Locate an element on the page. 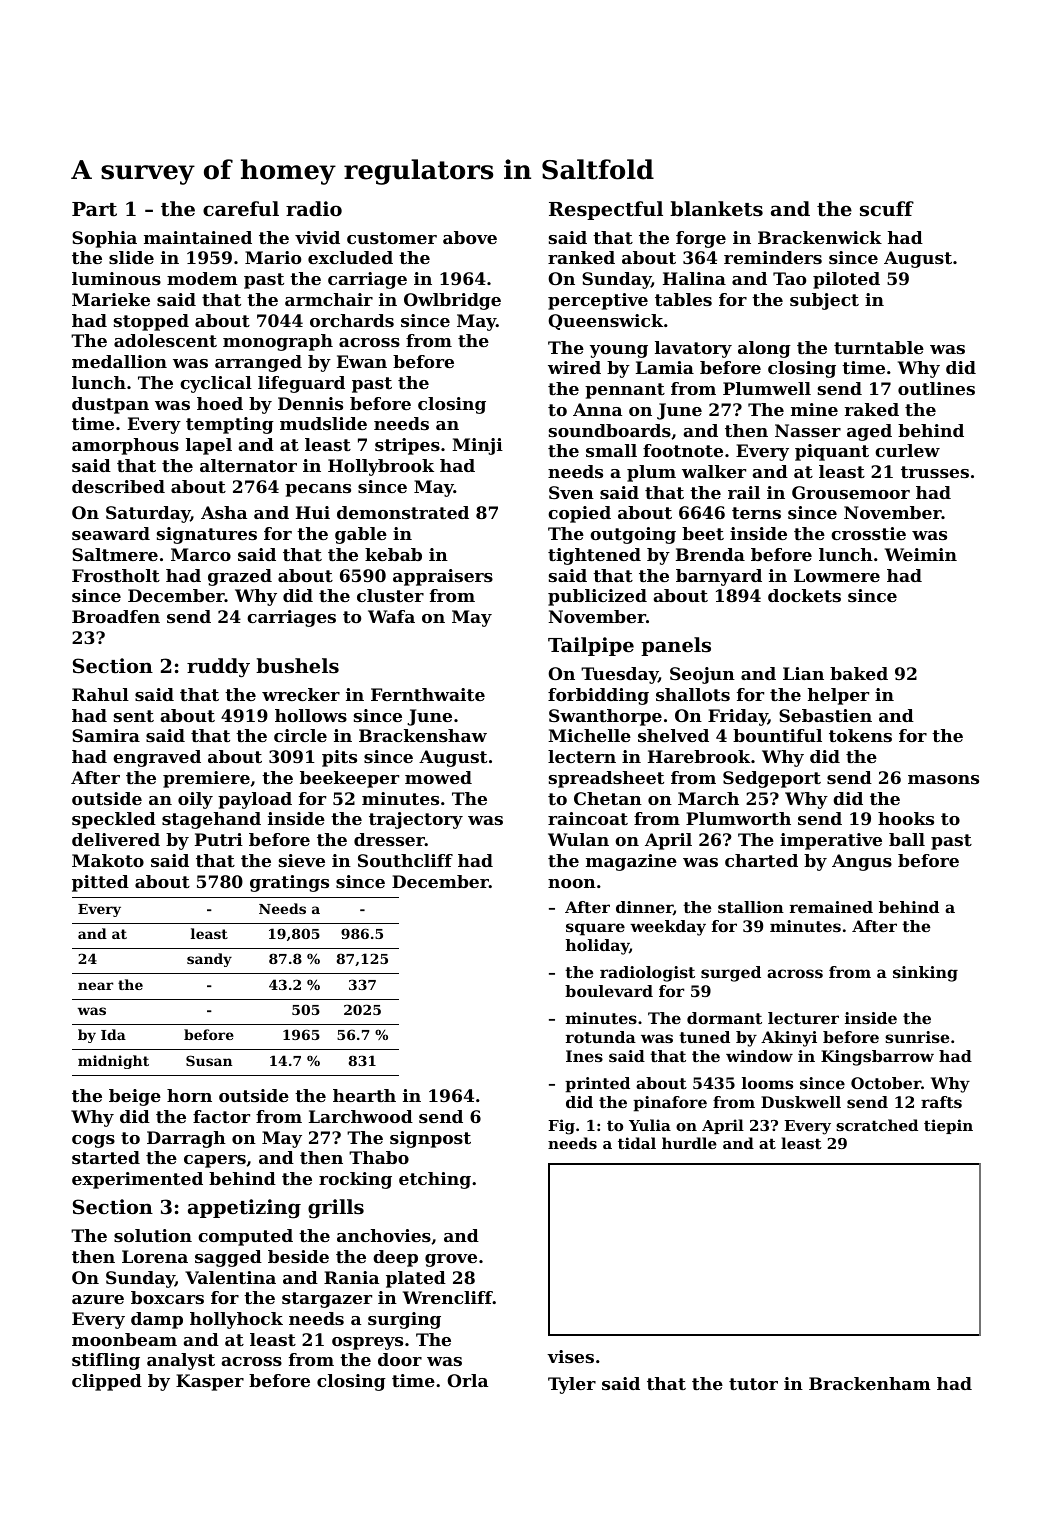 Image resolution: width=1053 pixels, height=1525 pixels. azure is located at coordinates (98, 1299).
